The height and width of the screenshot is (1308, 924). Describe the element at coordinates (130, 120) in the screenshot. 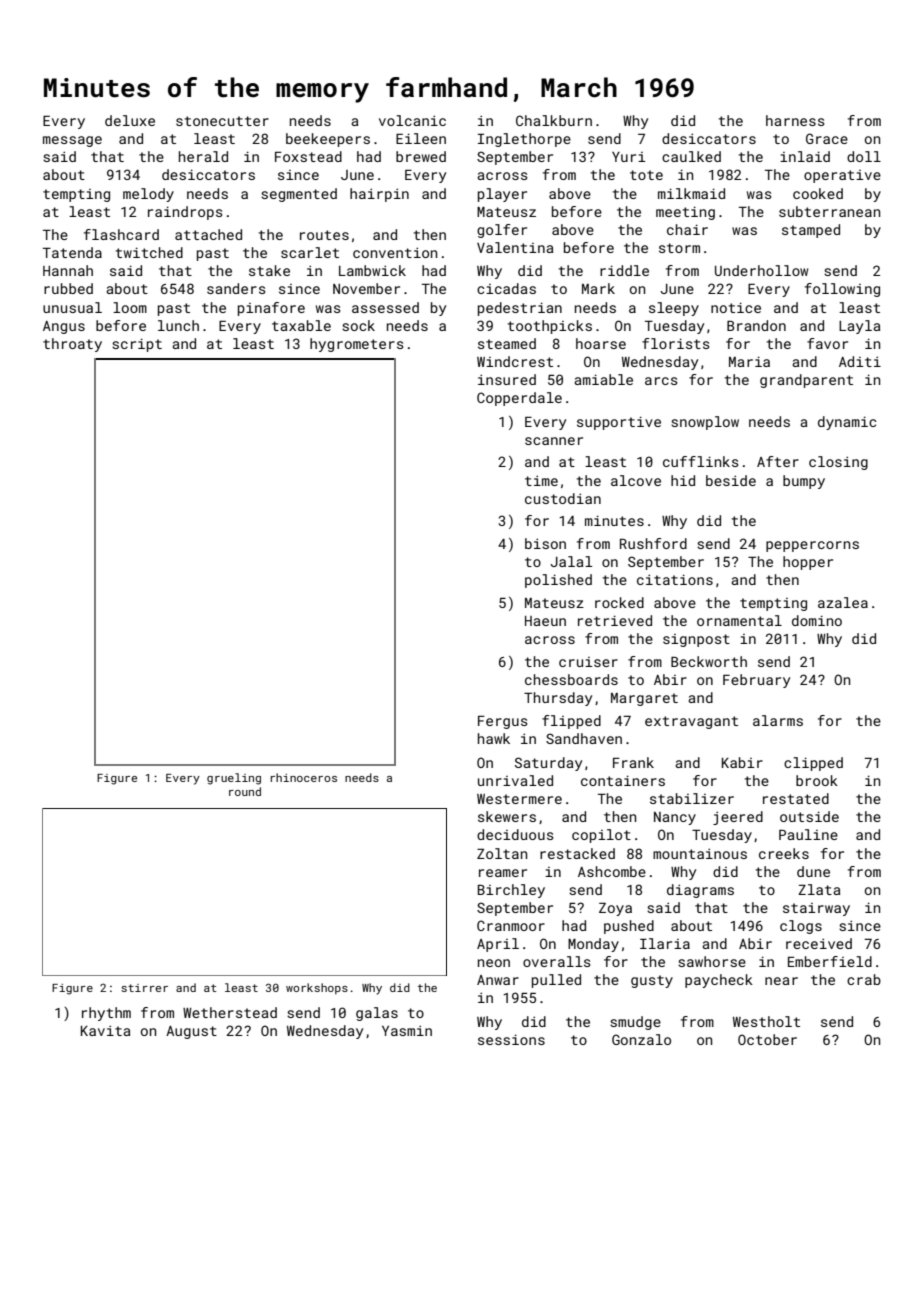

I see `deluxe` at that location.
